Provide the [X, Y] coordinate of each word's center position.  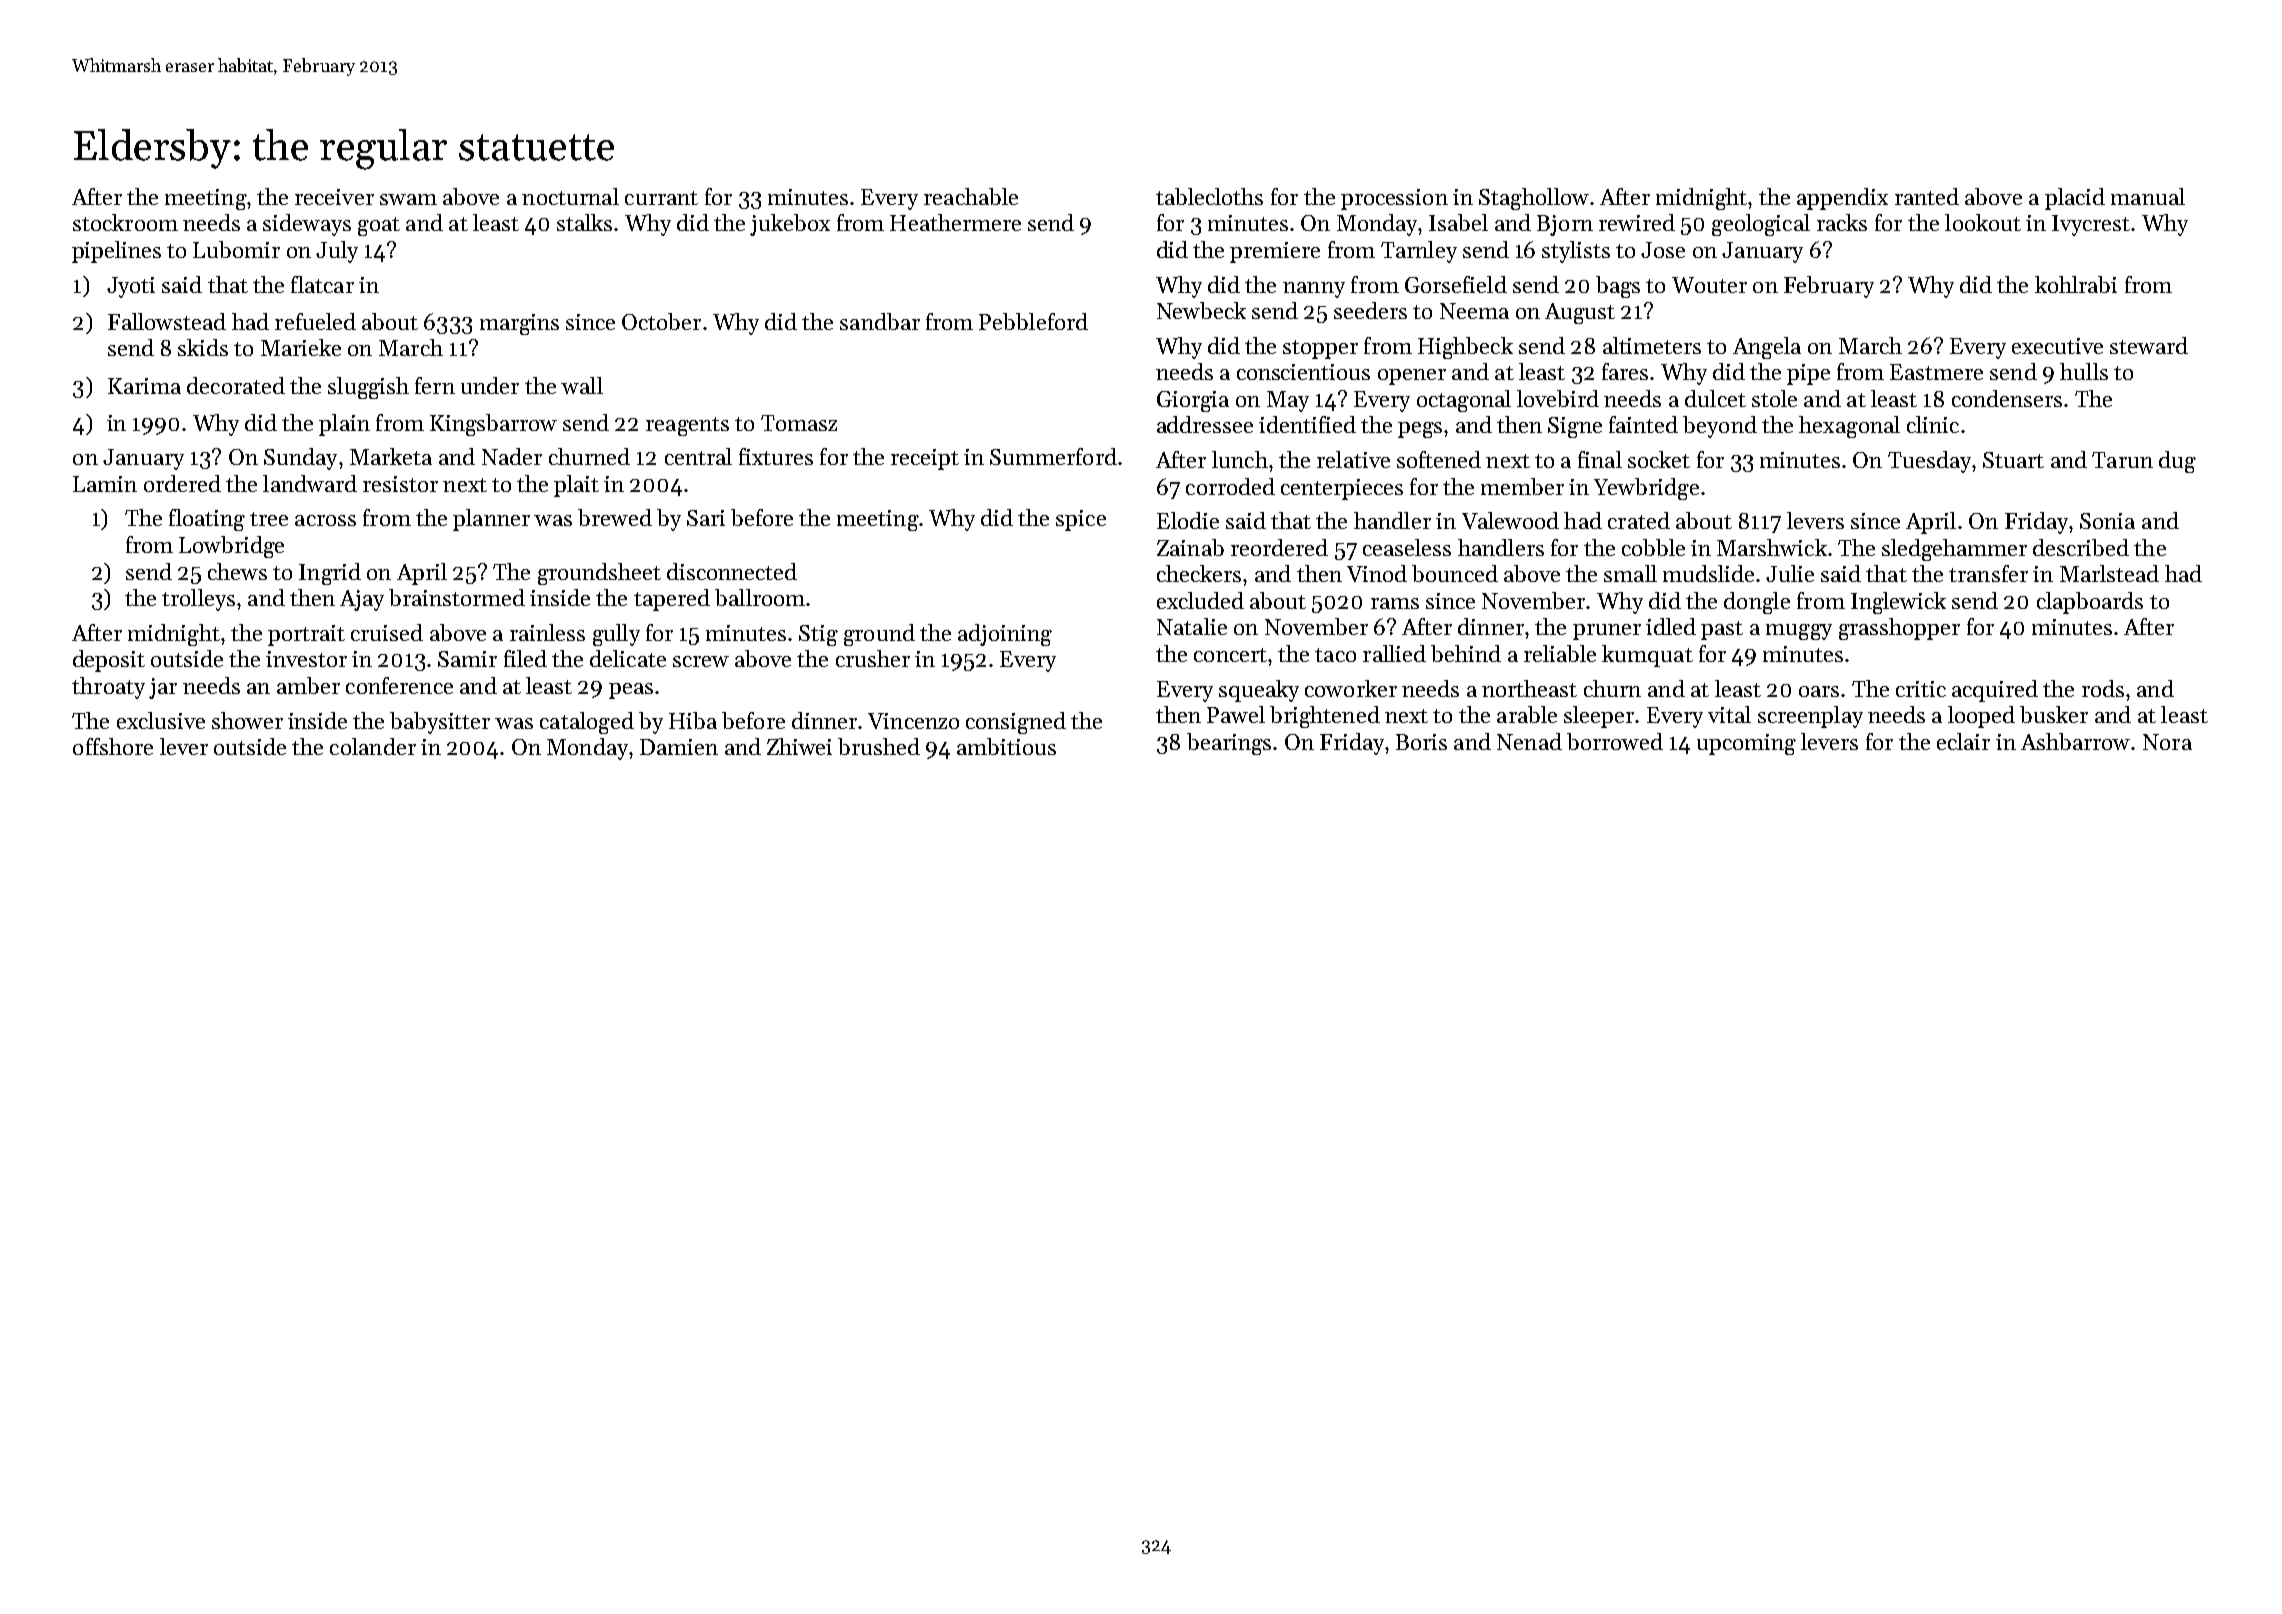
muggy [1799, 632]
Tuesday [1929, 462]
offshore [113, 746]
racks [1842, 222]
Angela [1767, 348]
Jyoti [131, 287]
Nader [512, 456]
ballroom [760, 597]
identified [1307, 424]
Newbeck [1201, 310]
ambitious [1006, 746]
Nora [2167, 742]
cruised [387, 632]
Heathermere [955, 222]
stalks [584, 222]
